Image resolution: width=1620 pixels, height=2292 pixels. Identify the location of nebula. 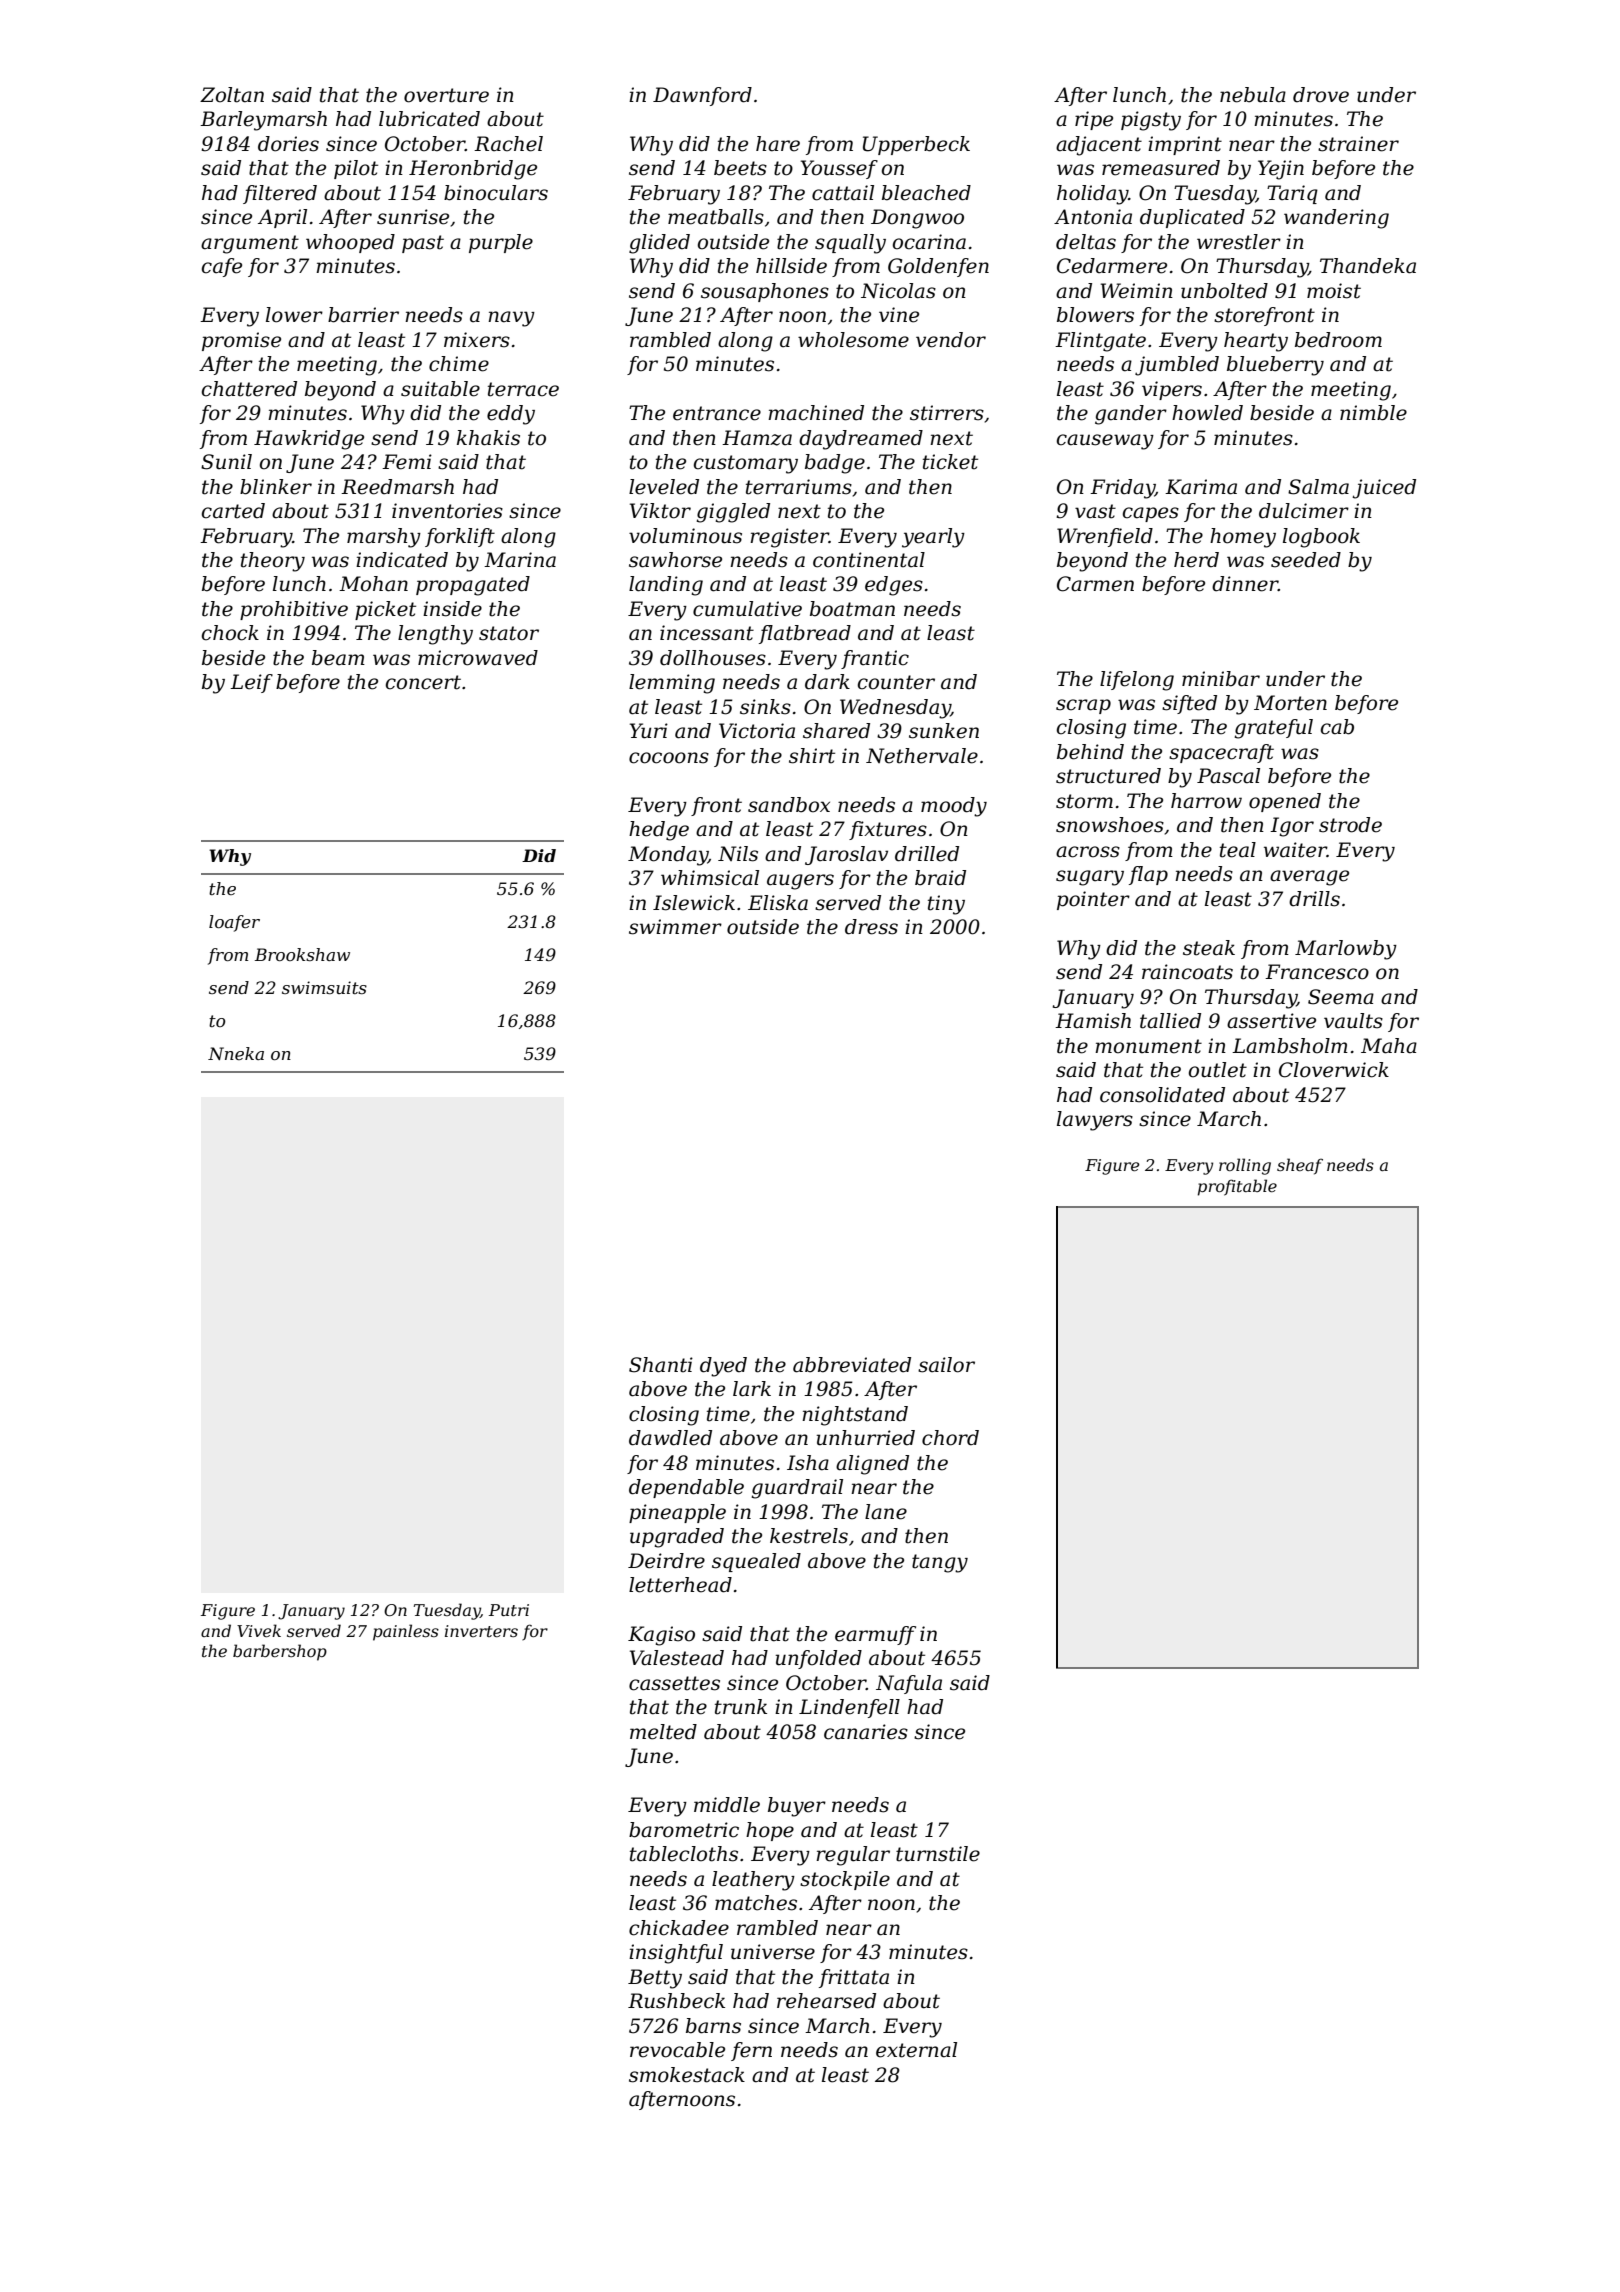
(1253, 95).
